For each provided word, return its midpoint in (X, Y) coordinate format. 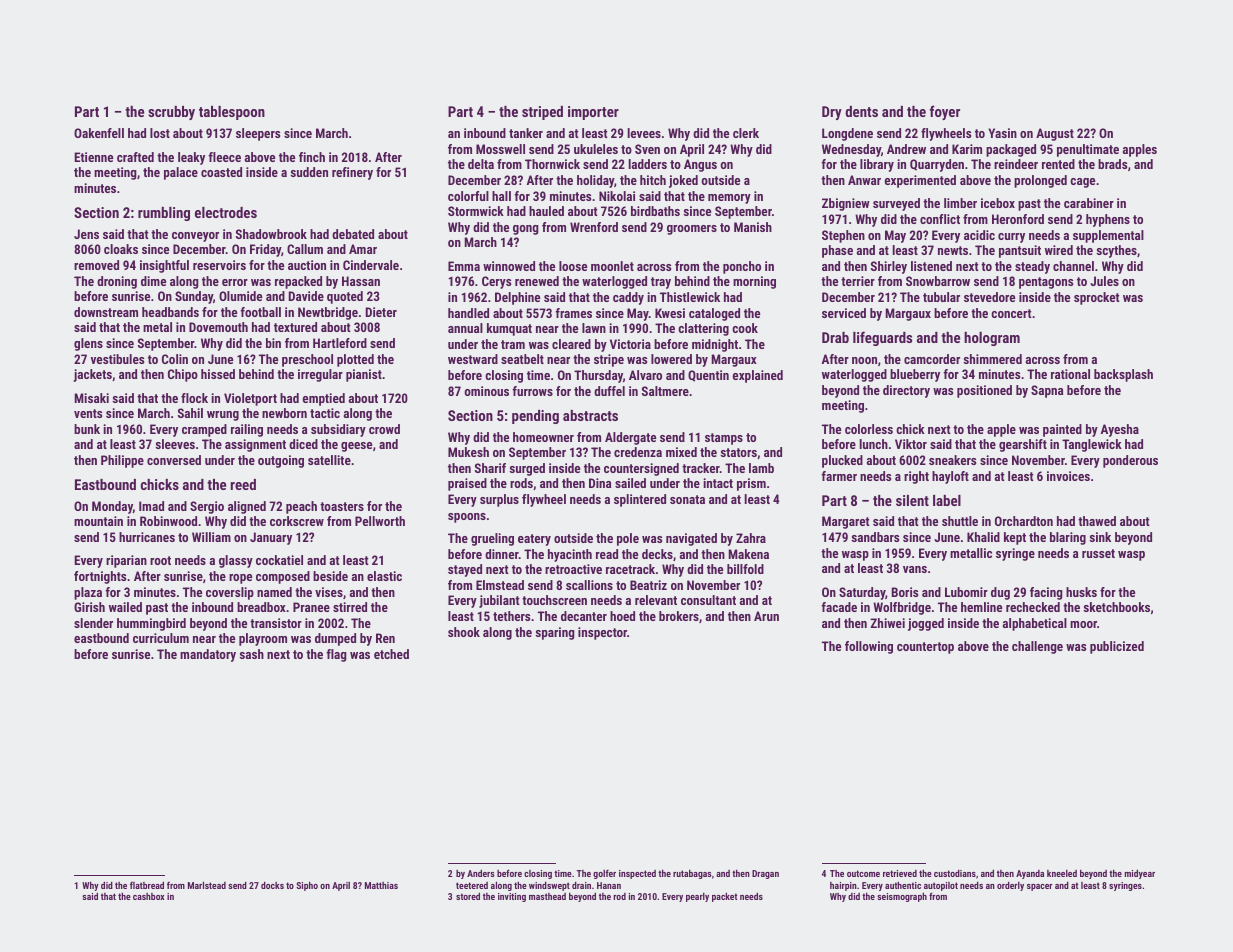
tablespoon (232, 113)
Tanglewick (1092, 445)
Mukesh (468, 452)
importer (593, 113)
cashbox (148, 896)
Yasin (1002, 133)
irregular (320, 375)
